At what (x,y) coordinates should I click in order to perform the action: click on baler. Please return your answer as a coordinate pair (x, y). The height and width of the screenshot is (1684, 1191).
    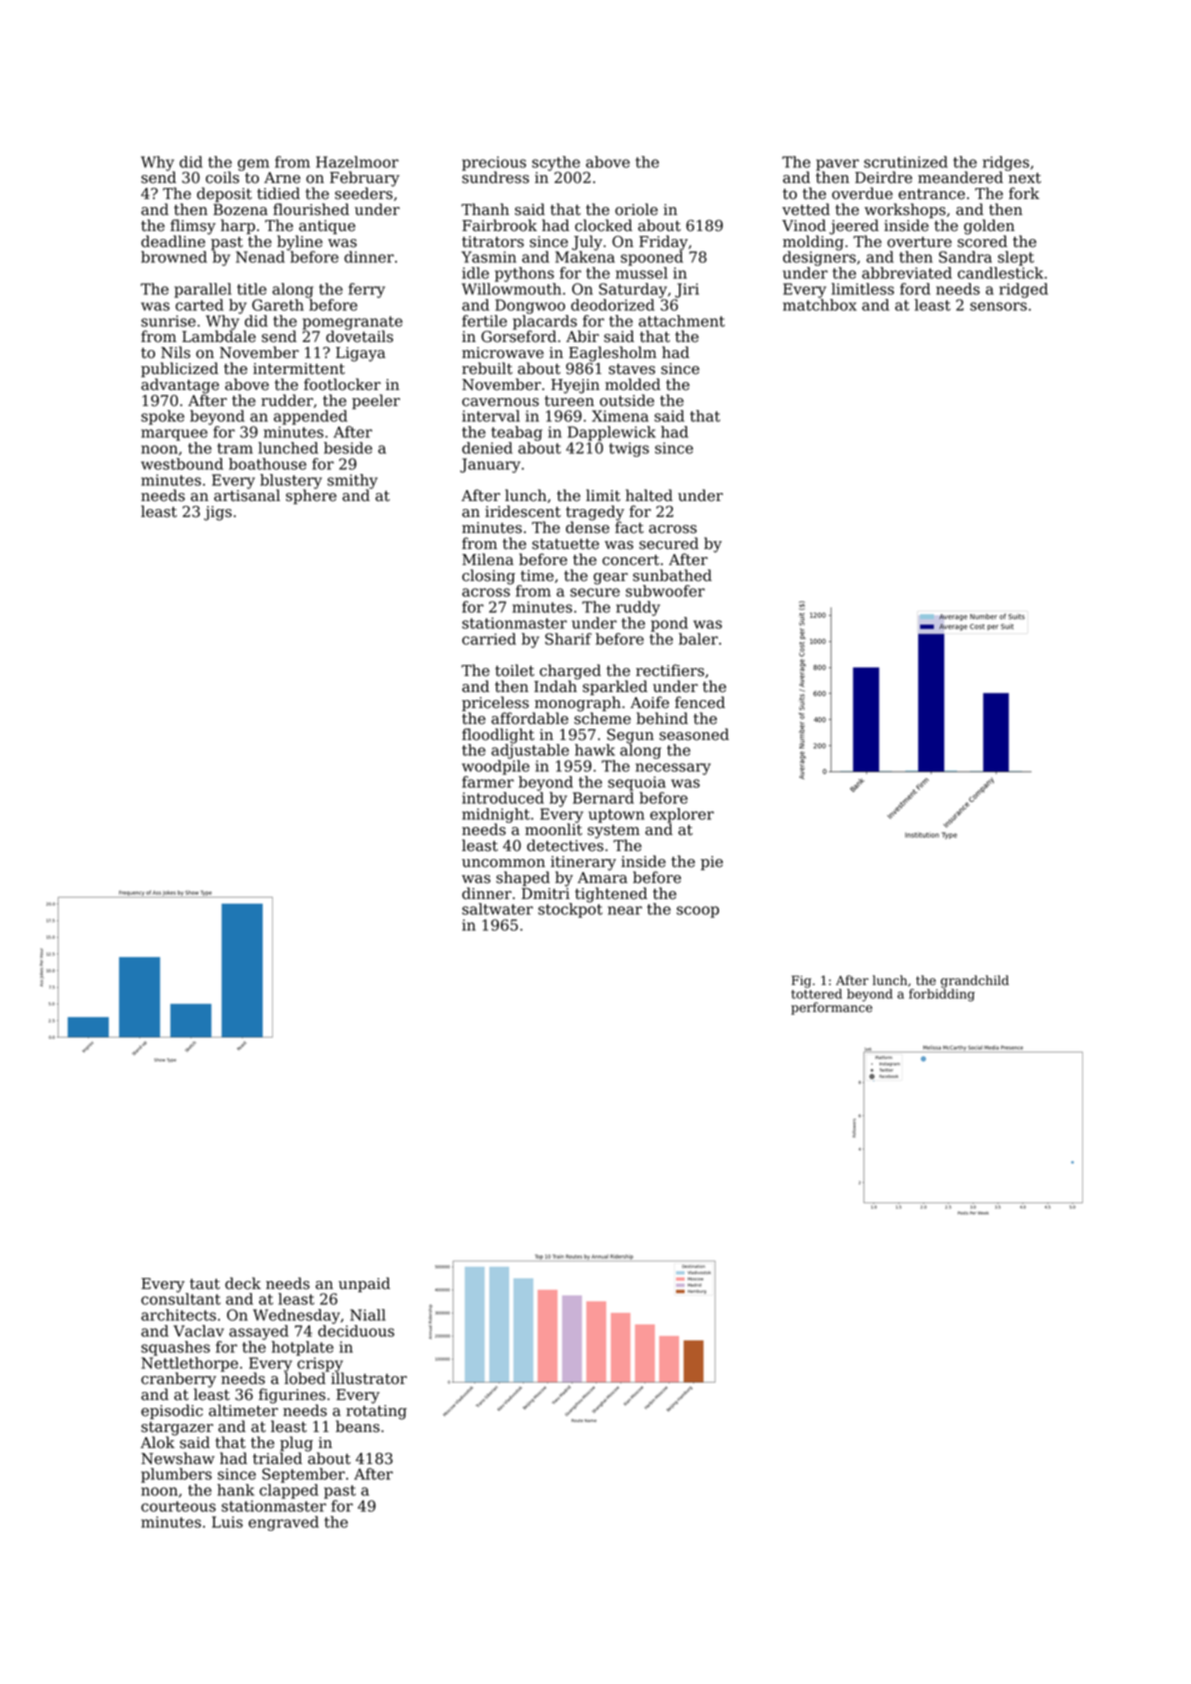
    Looking at the image, I should click on (698, 639).
